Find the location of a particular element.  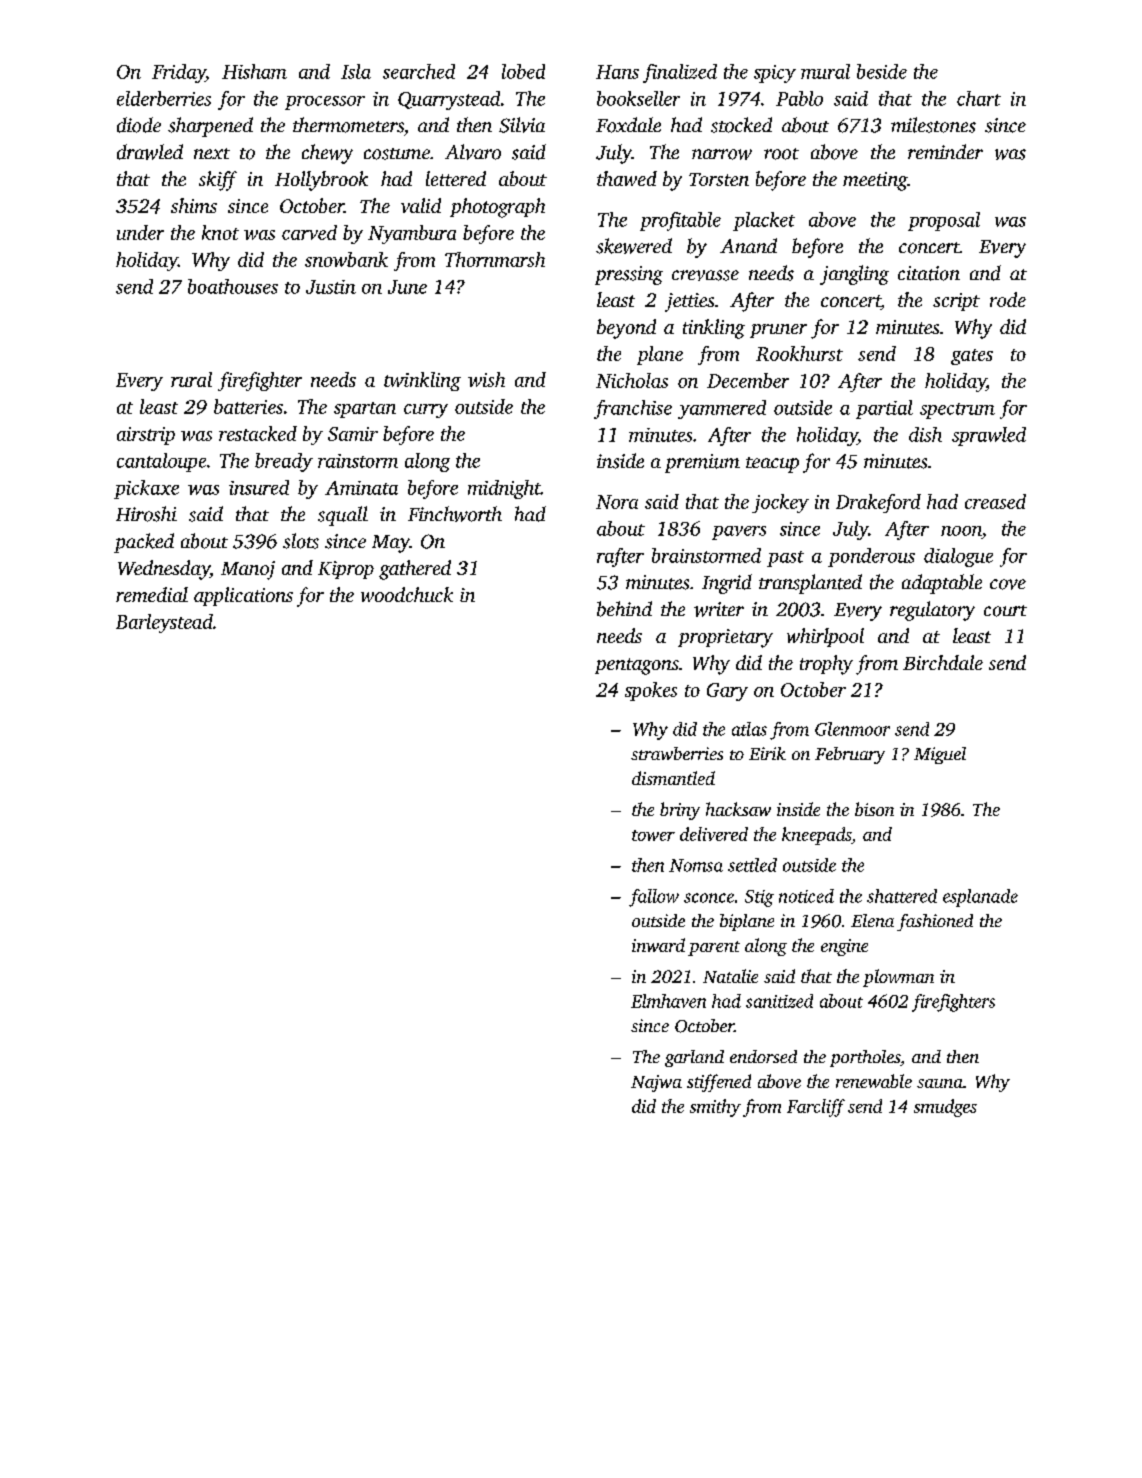

chart is located at coordinates (979, 98).
